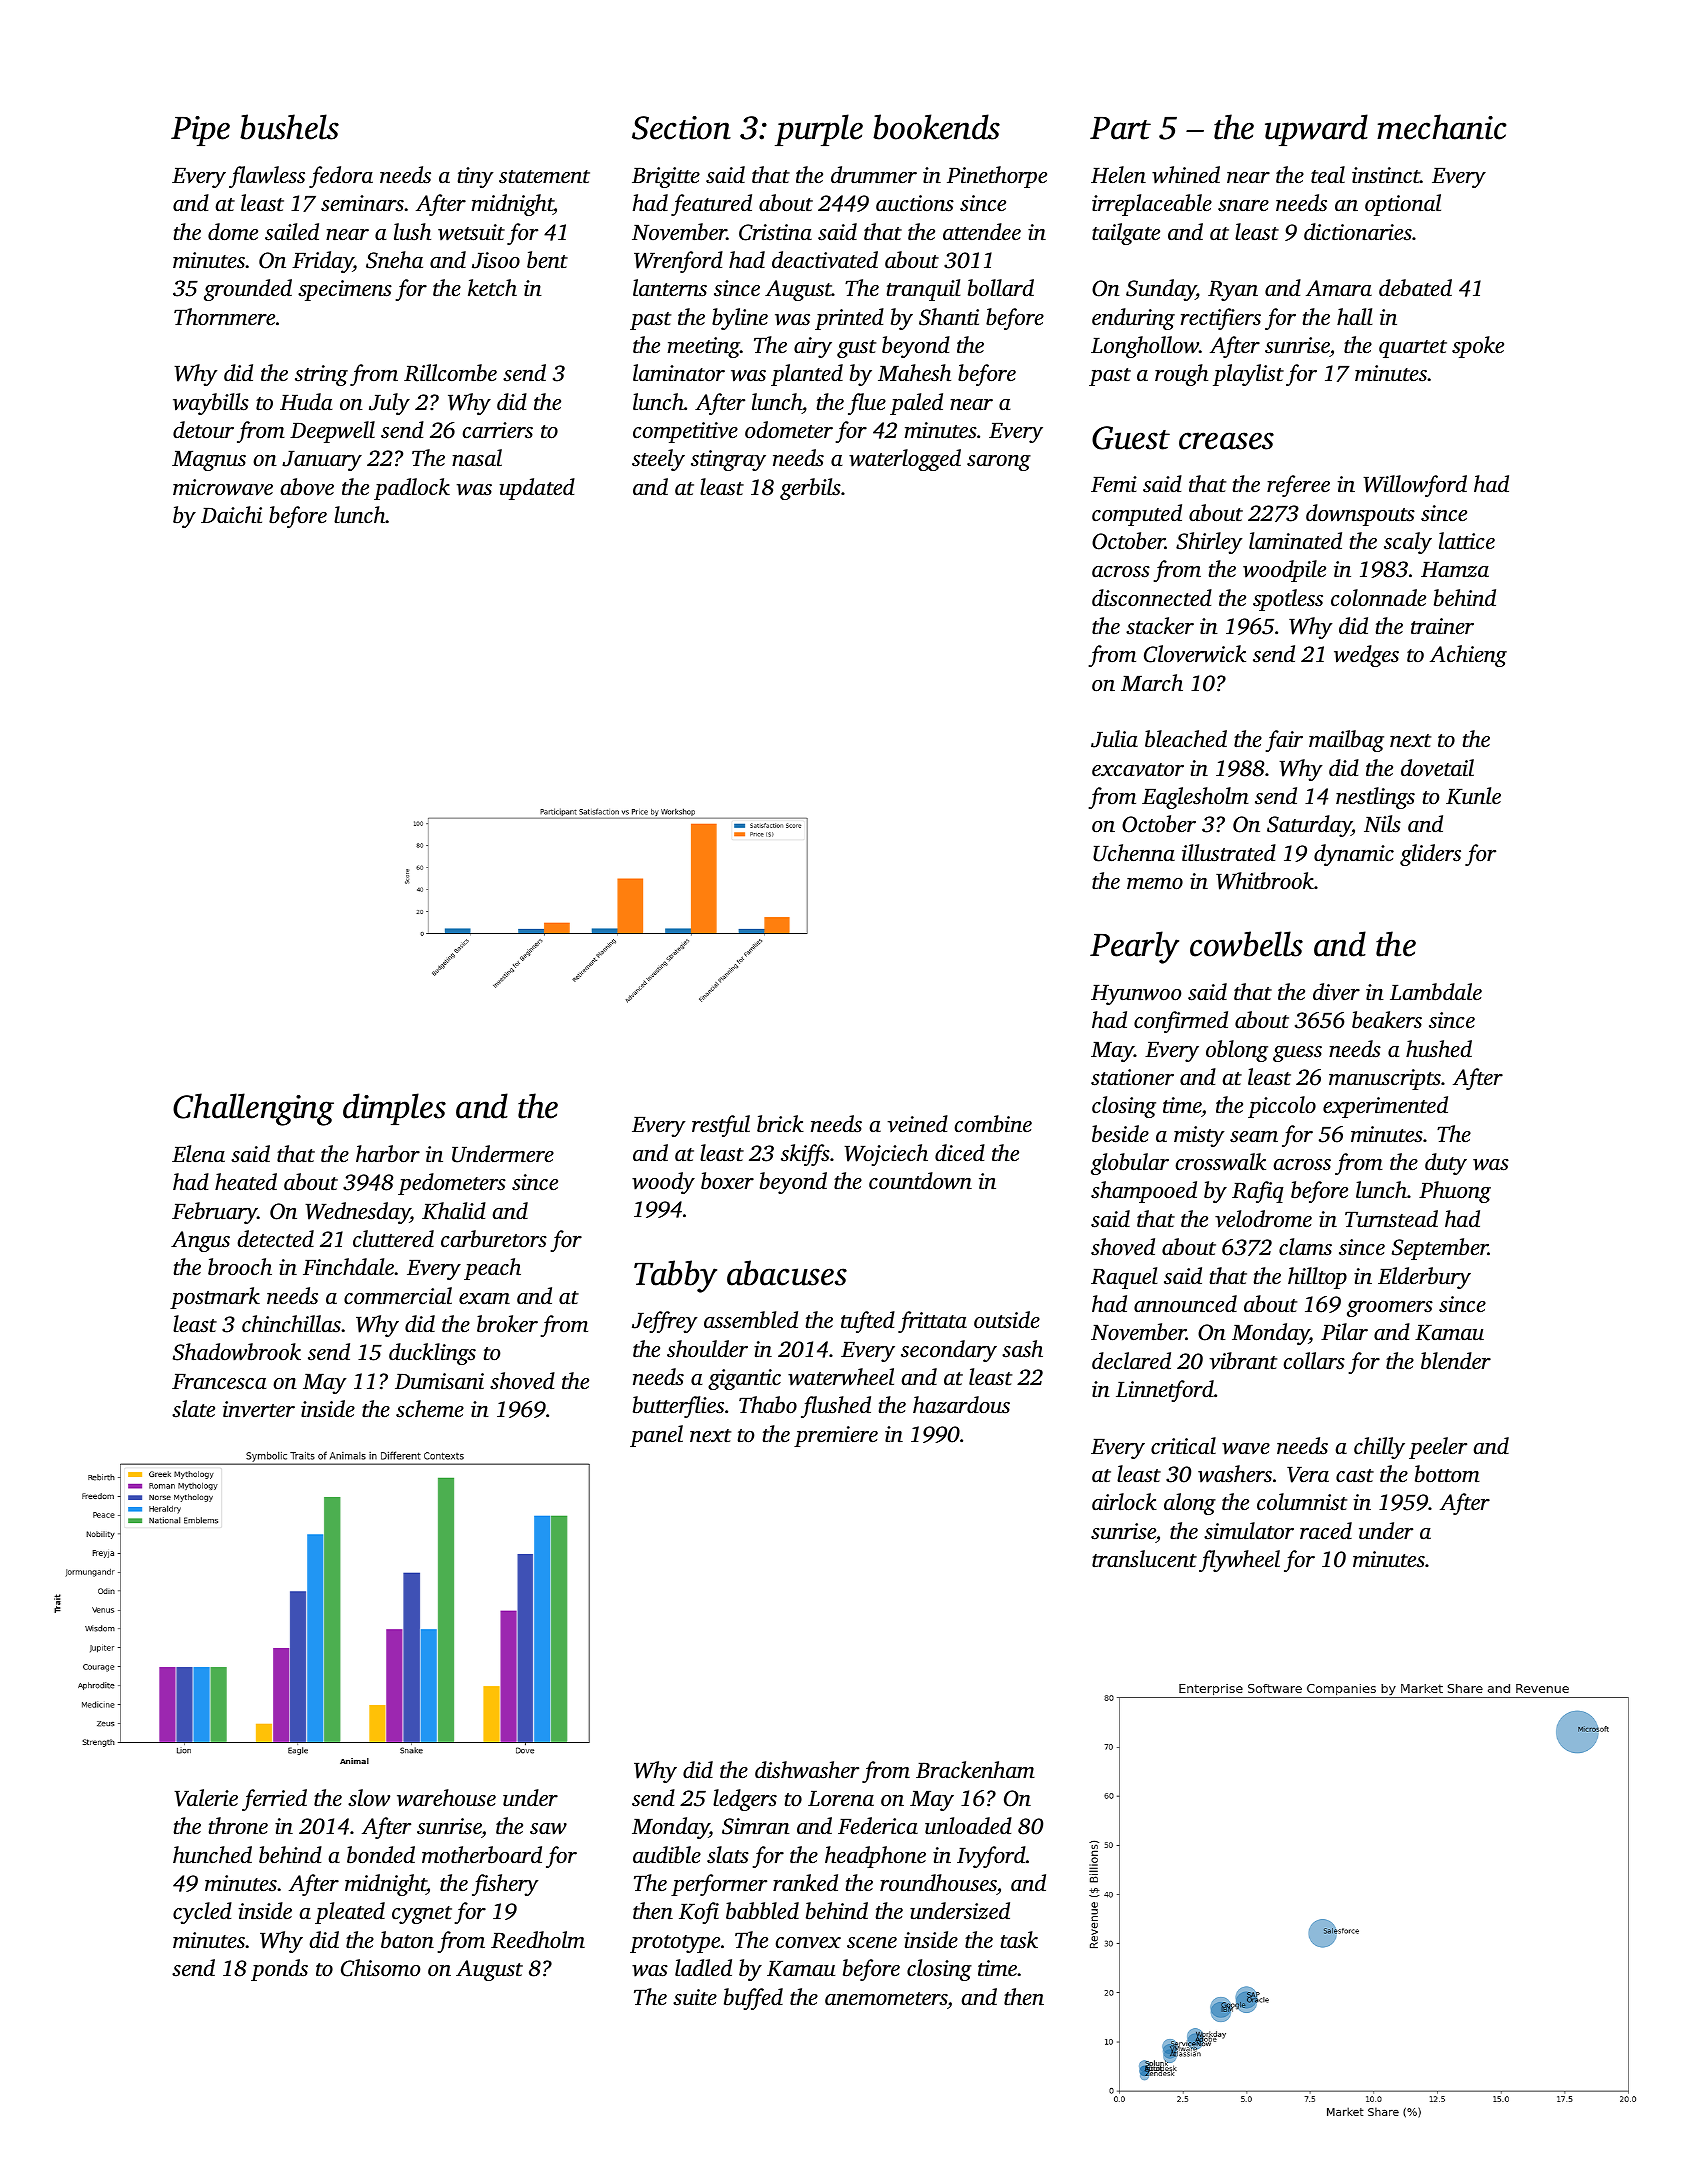 Image resolution: width=1683 pixels, height=2178 pixels. Describe the element at coordinates (1316, 130) in the image. I see `upward` at that location.
